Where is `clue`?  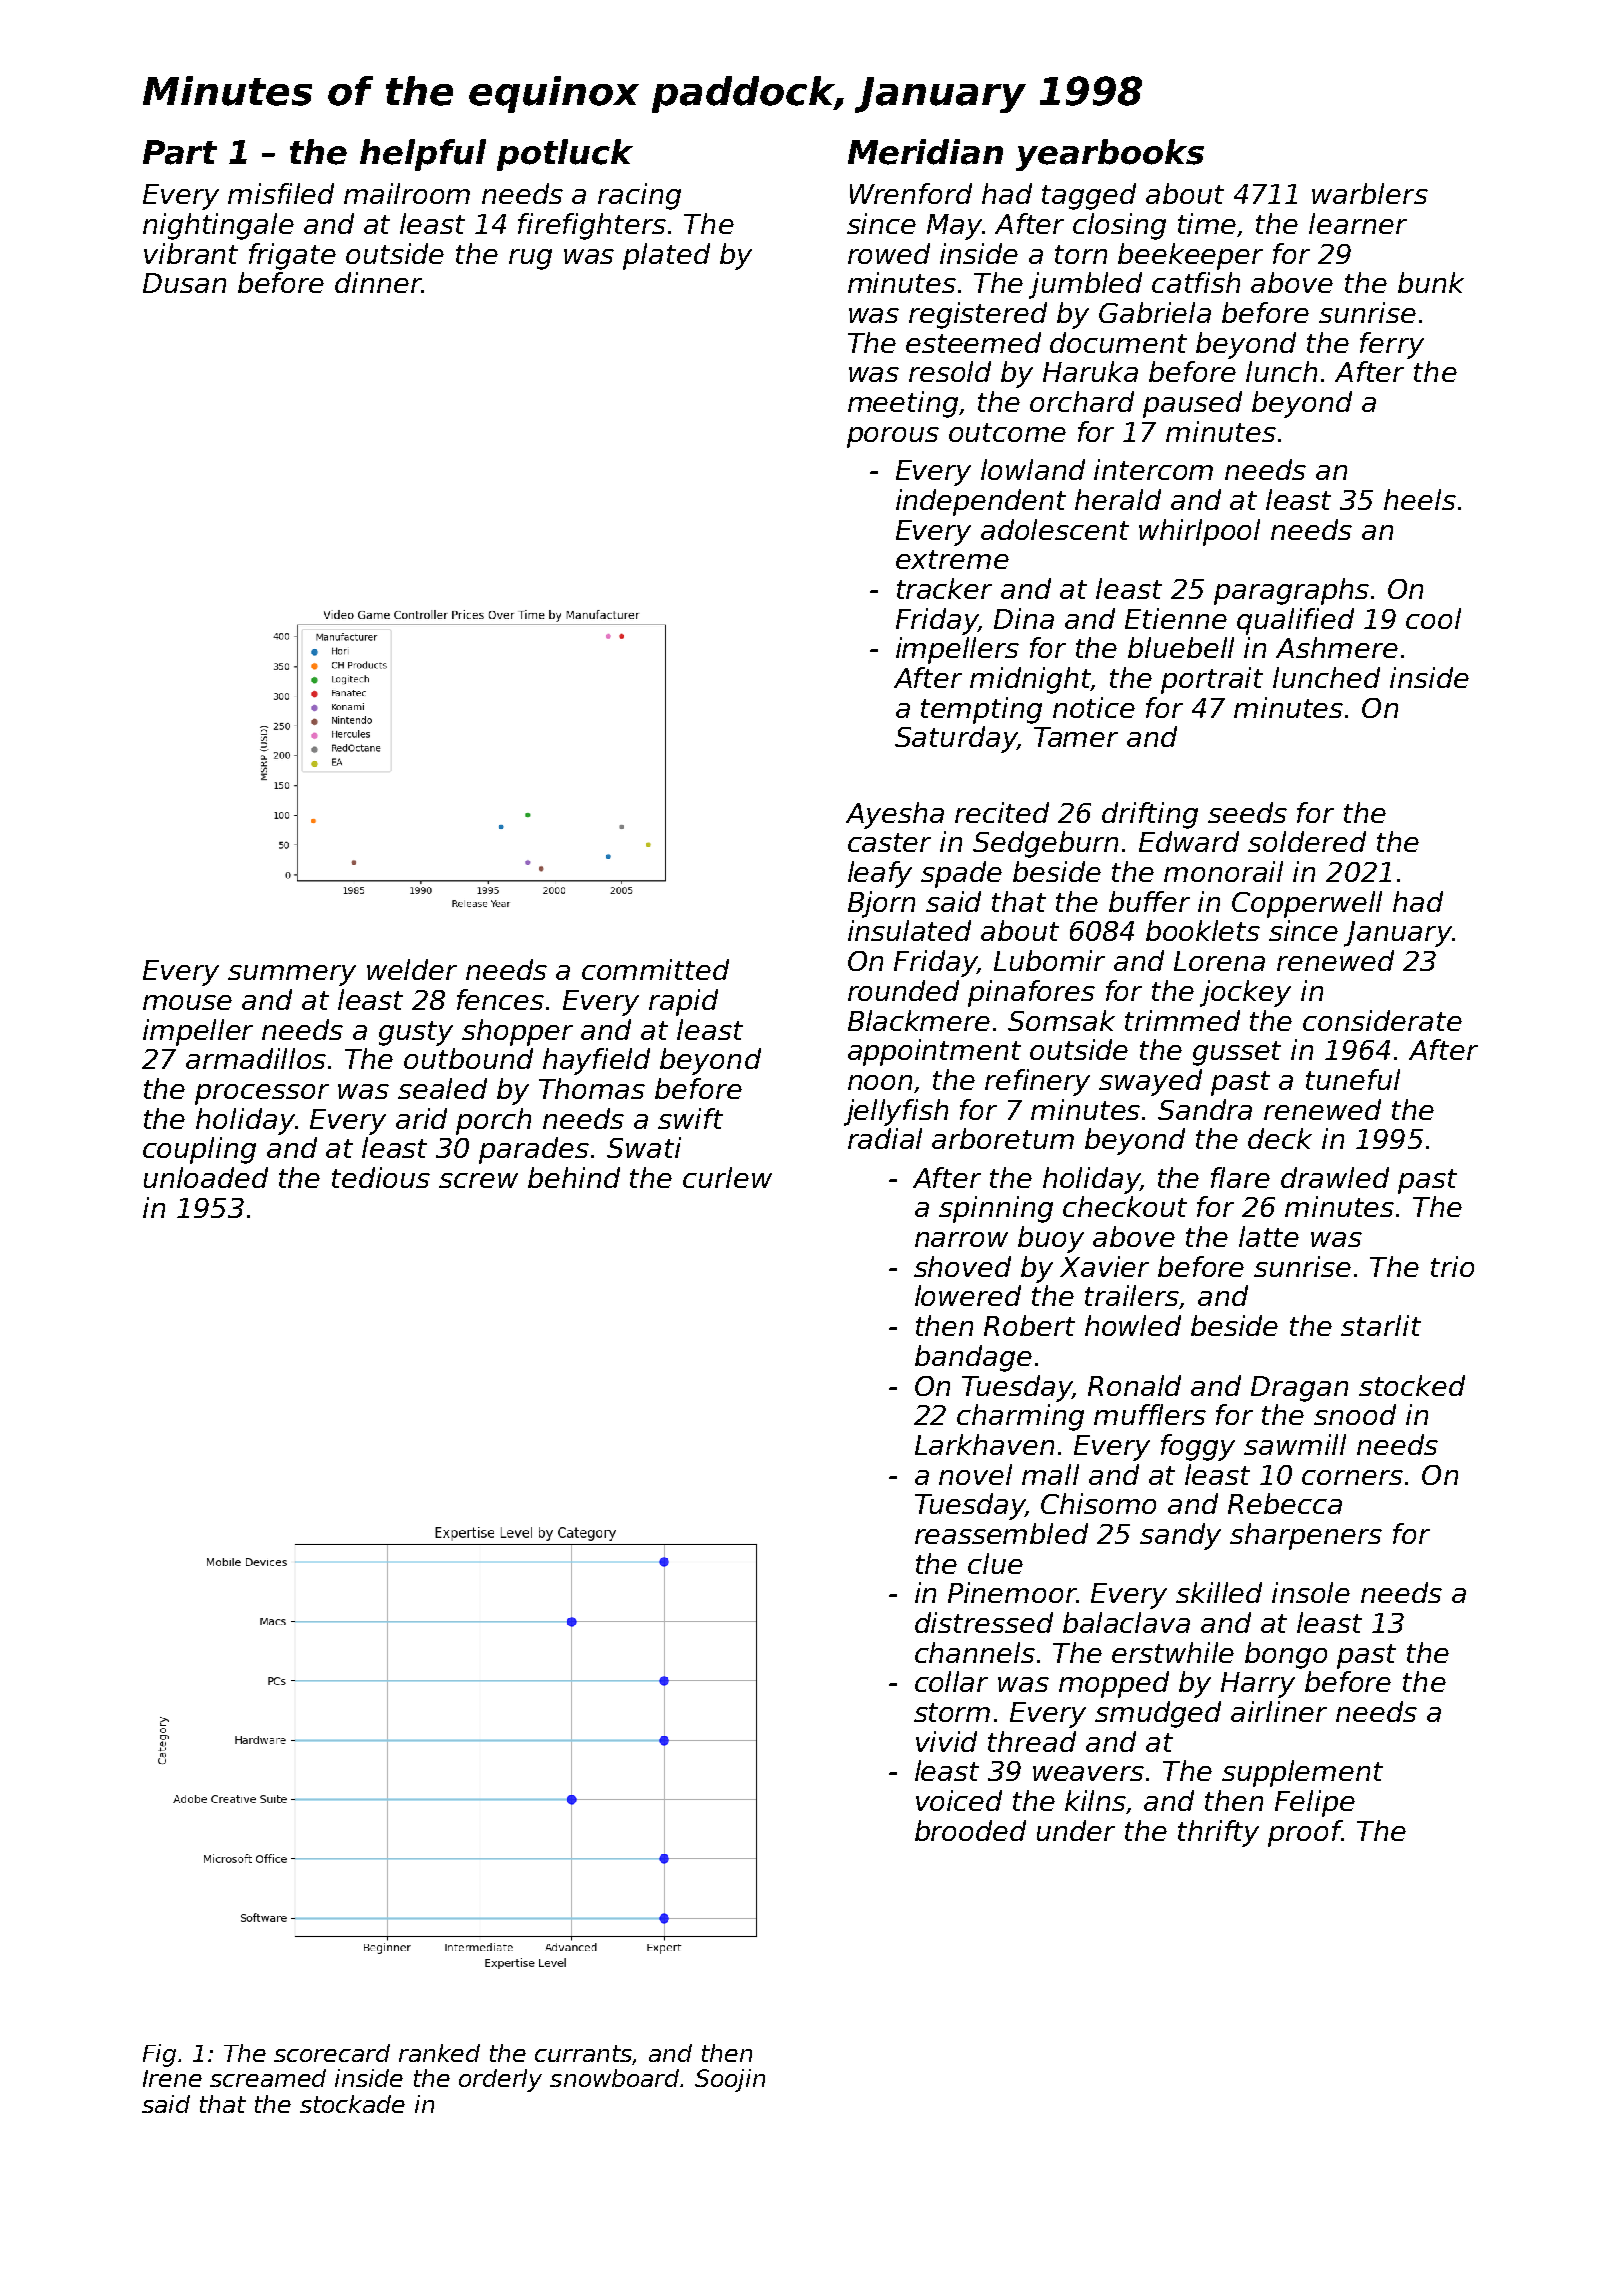
clue is located at coordinates (995, 1563).
